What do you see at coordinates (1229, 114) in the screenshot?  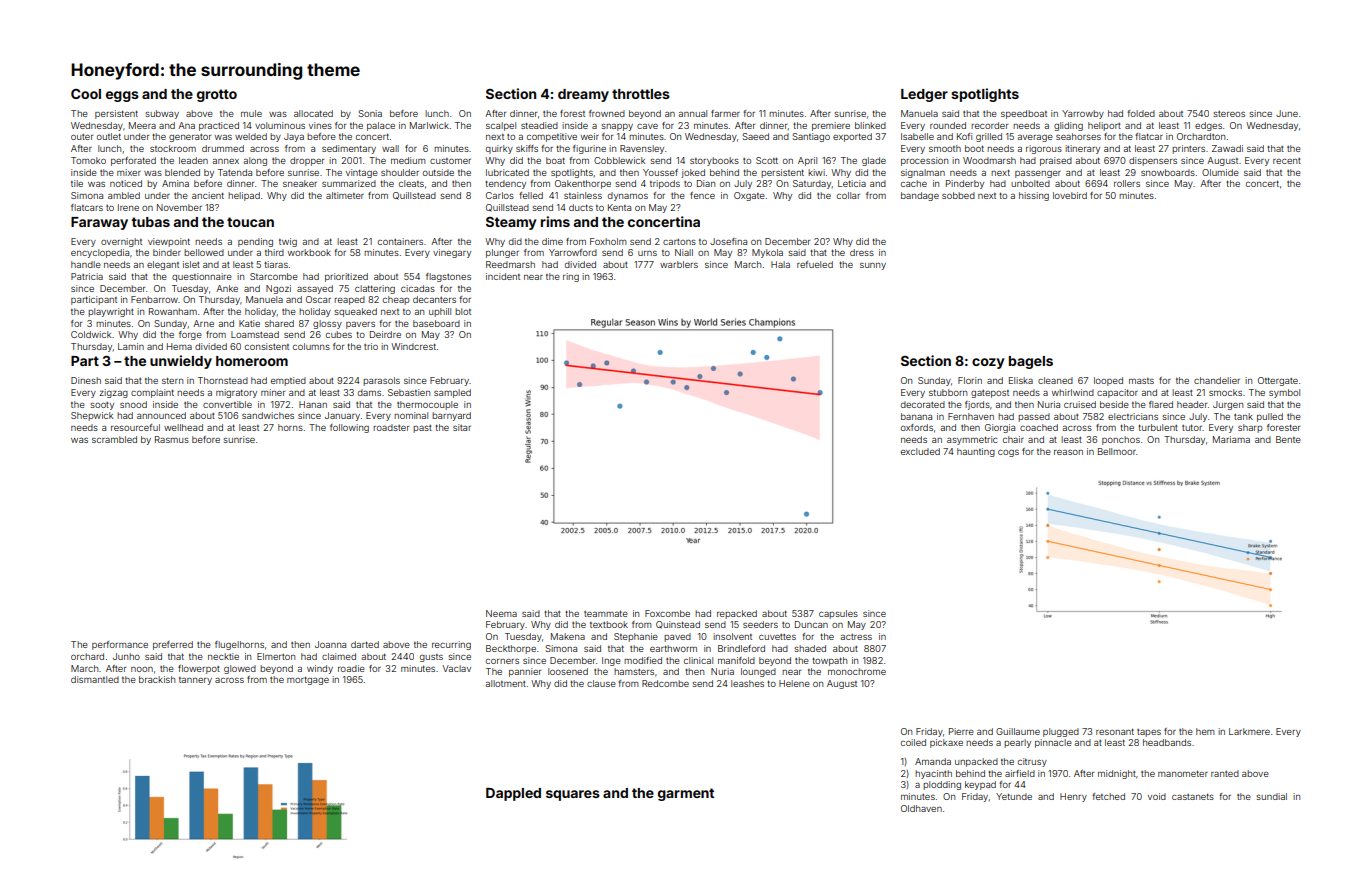 I see `stereos` at bounding box center [1229, 114].
